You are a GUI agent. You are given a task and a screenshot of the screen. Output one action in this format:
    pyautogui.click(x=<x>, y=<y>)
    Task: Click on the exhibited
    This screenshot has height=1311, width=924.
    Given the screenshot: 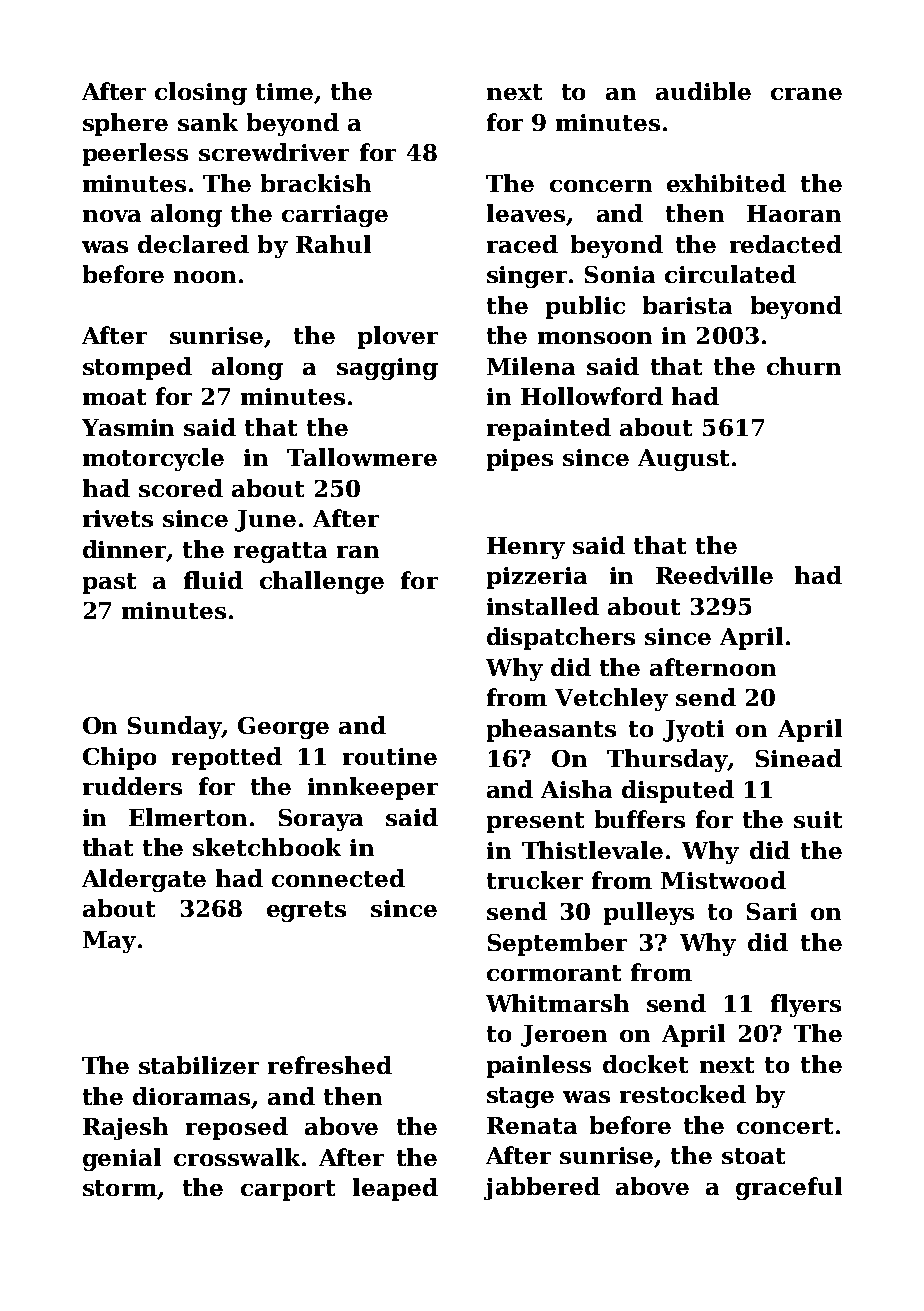 What is the action you would take?
    pyautogui.click(x=726, y=183)
